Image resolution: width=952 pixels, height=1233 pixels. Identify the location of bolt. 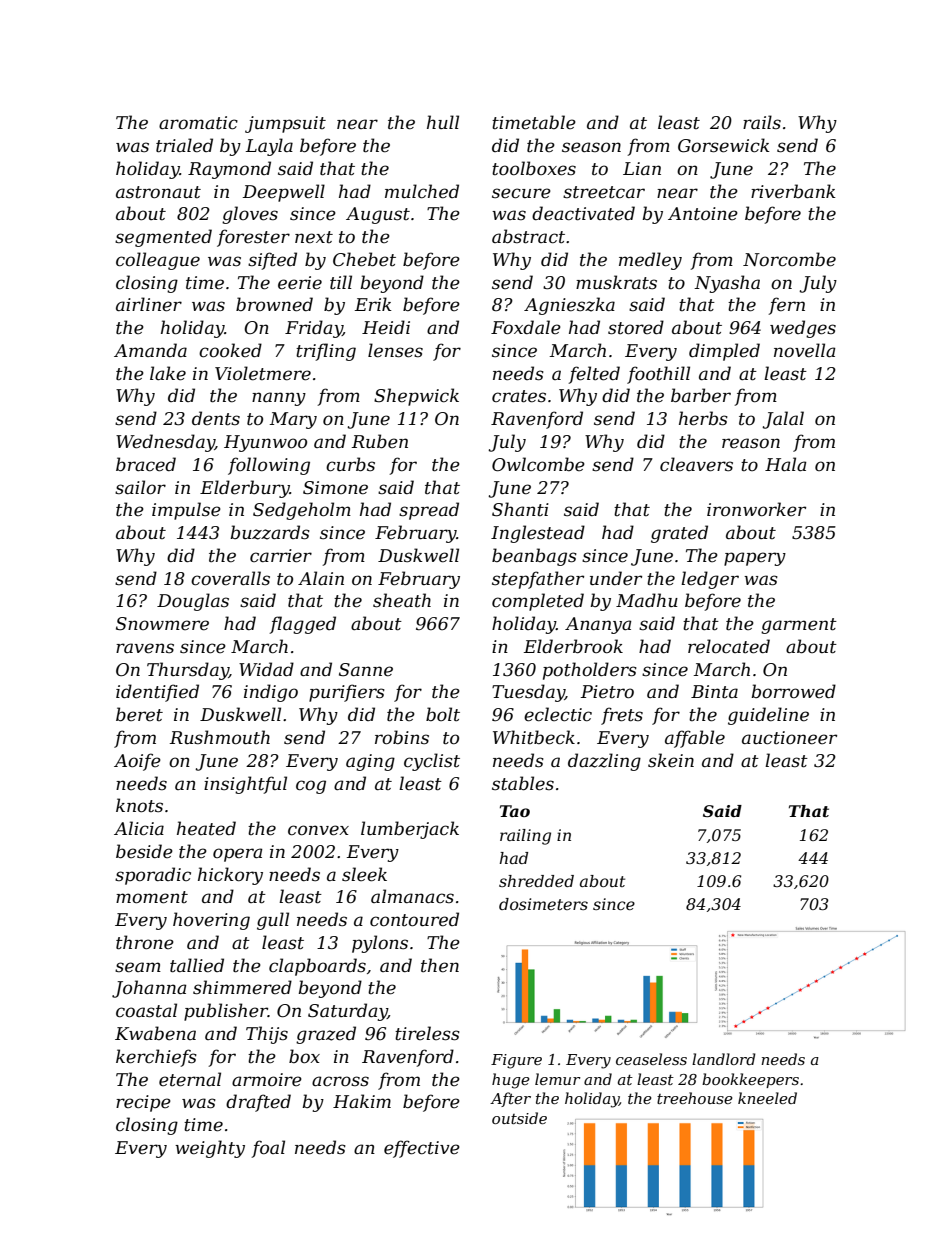
(443, 714).
